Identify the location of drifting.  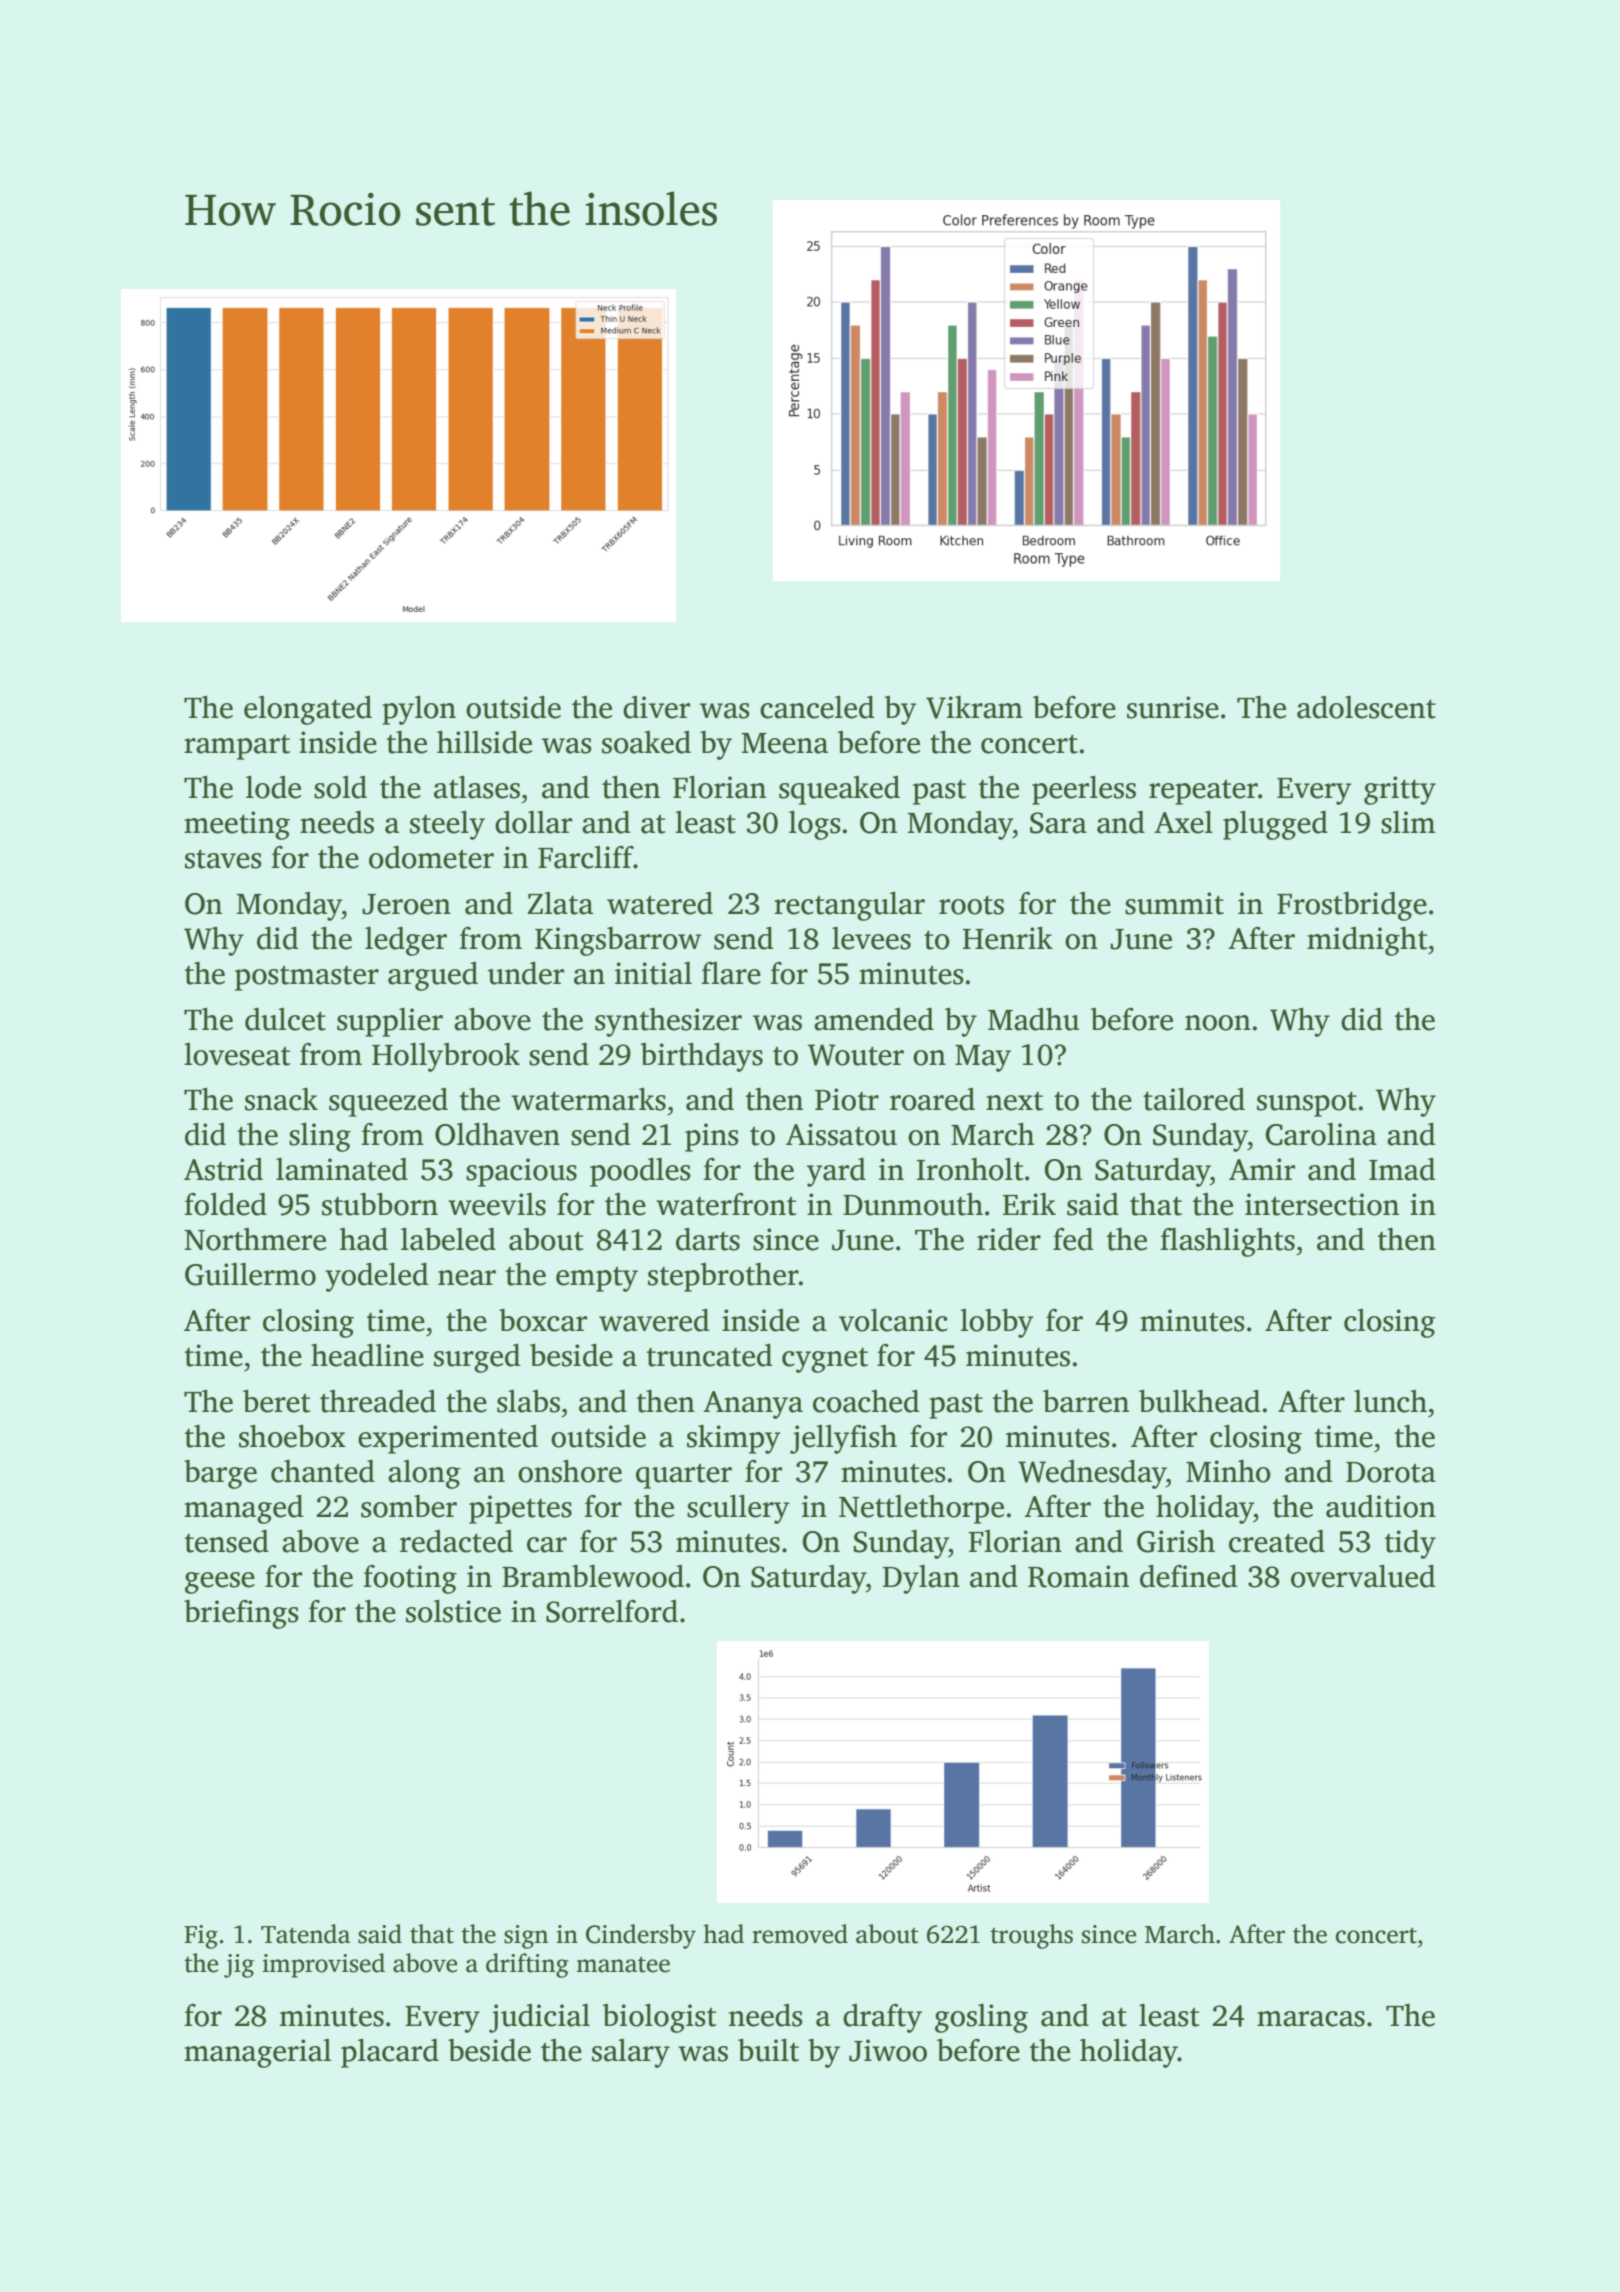
(527, 1965).
